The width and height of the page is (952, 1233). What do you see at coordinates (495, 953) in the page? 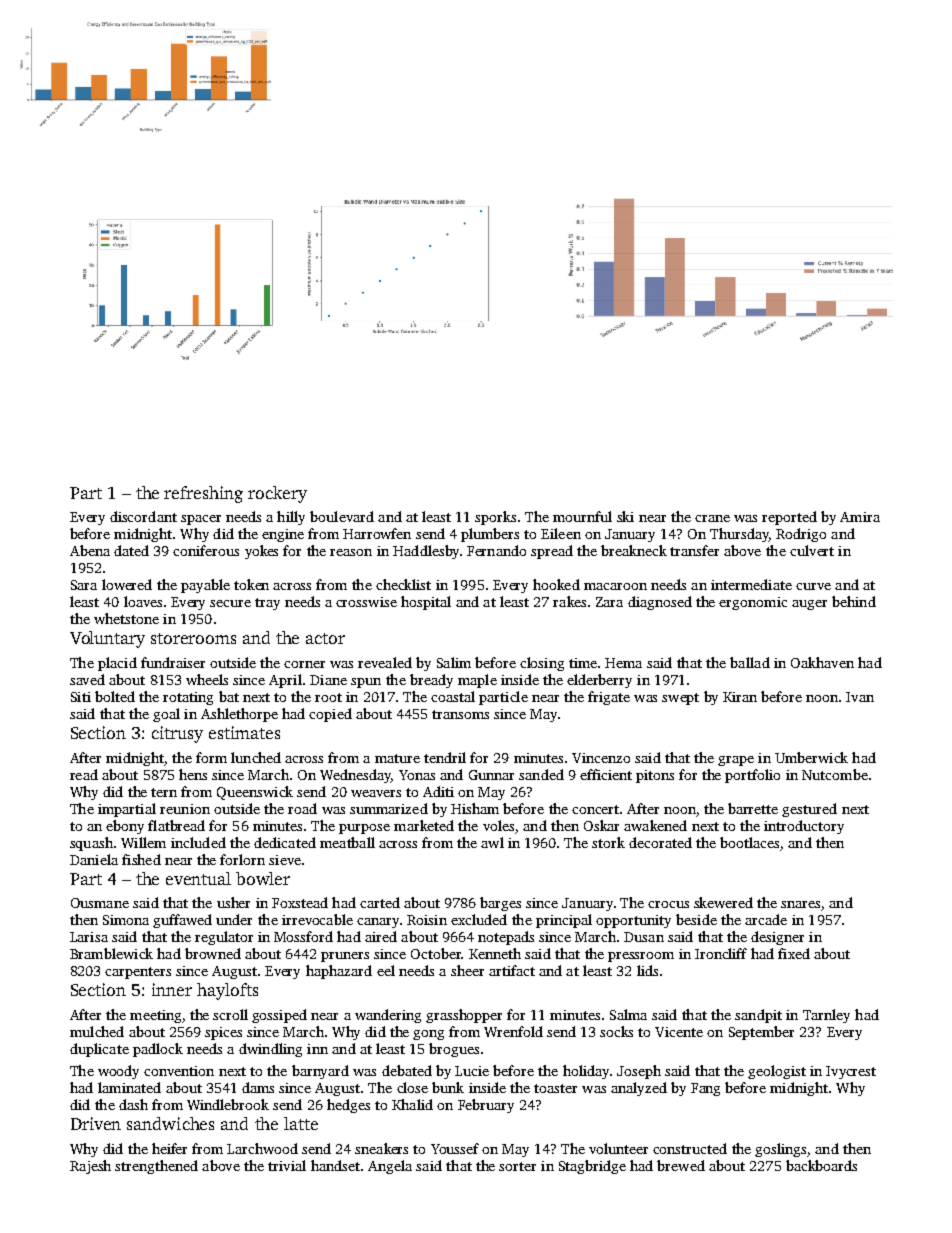
I see `Kenneth` at bounding box center [495, 953].
